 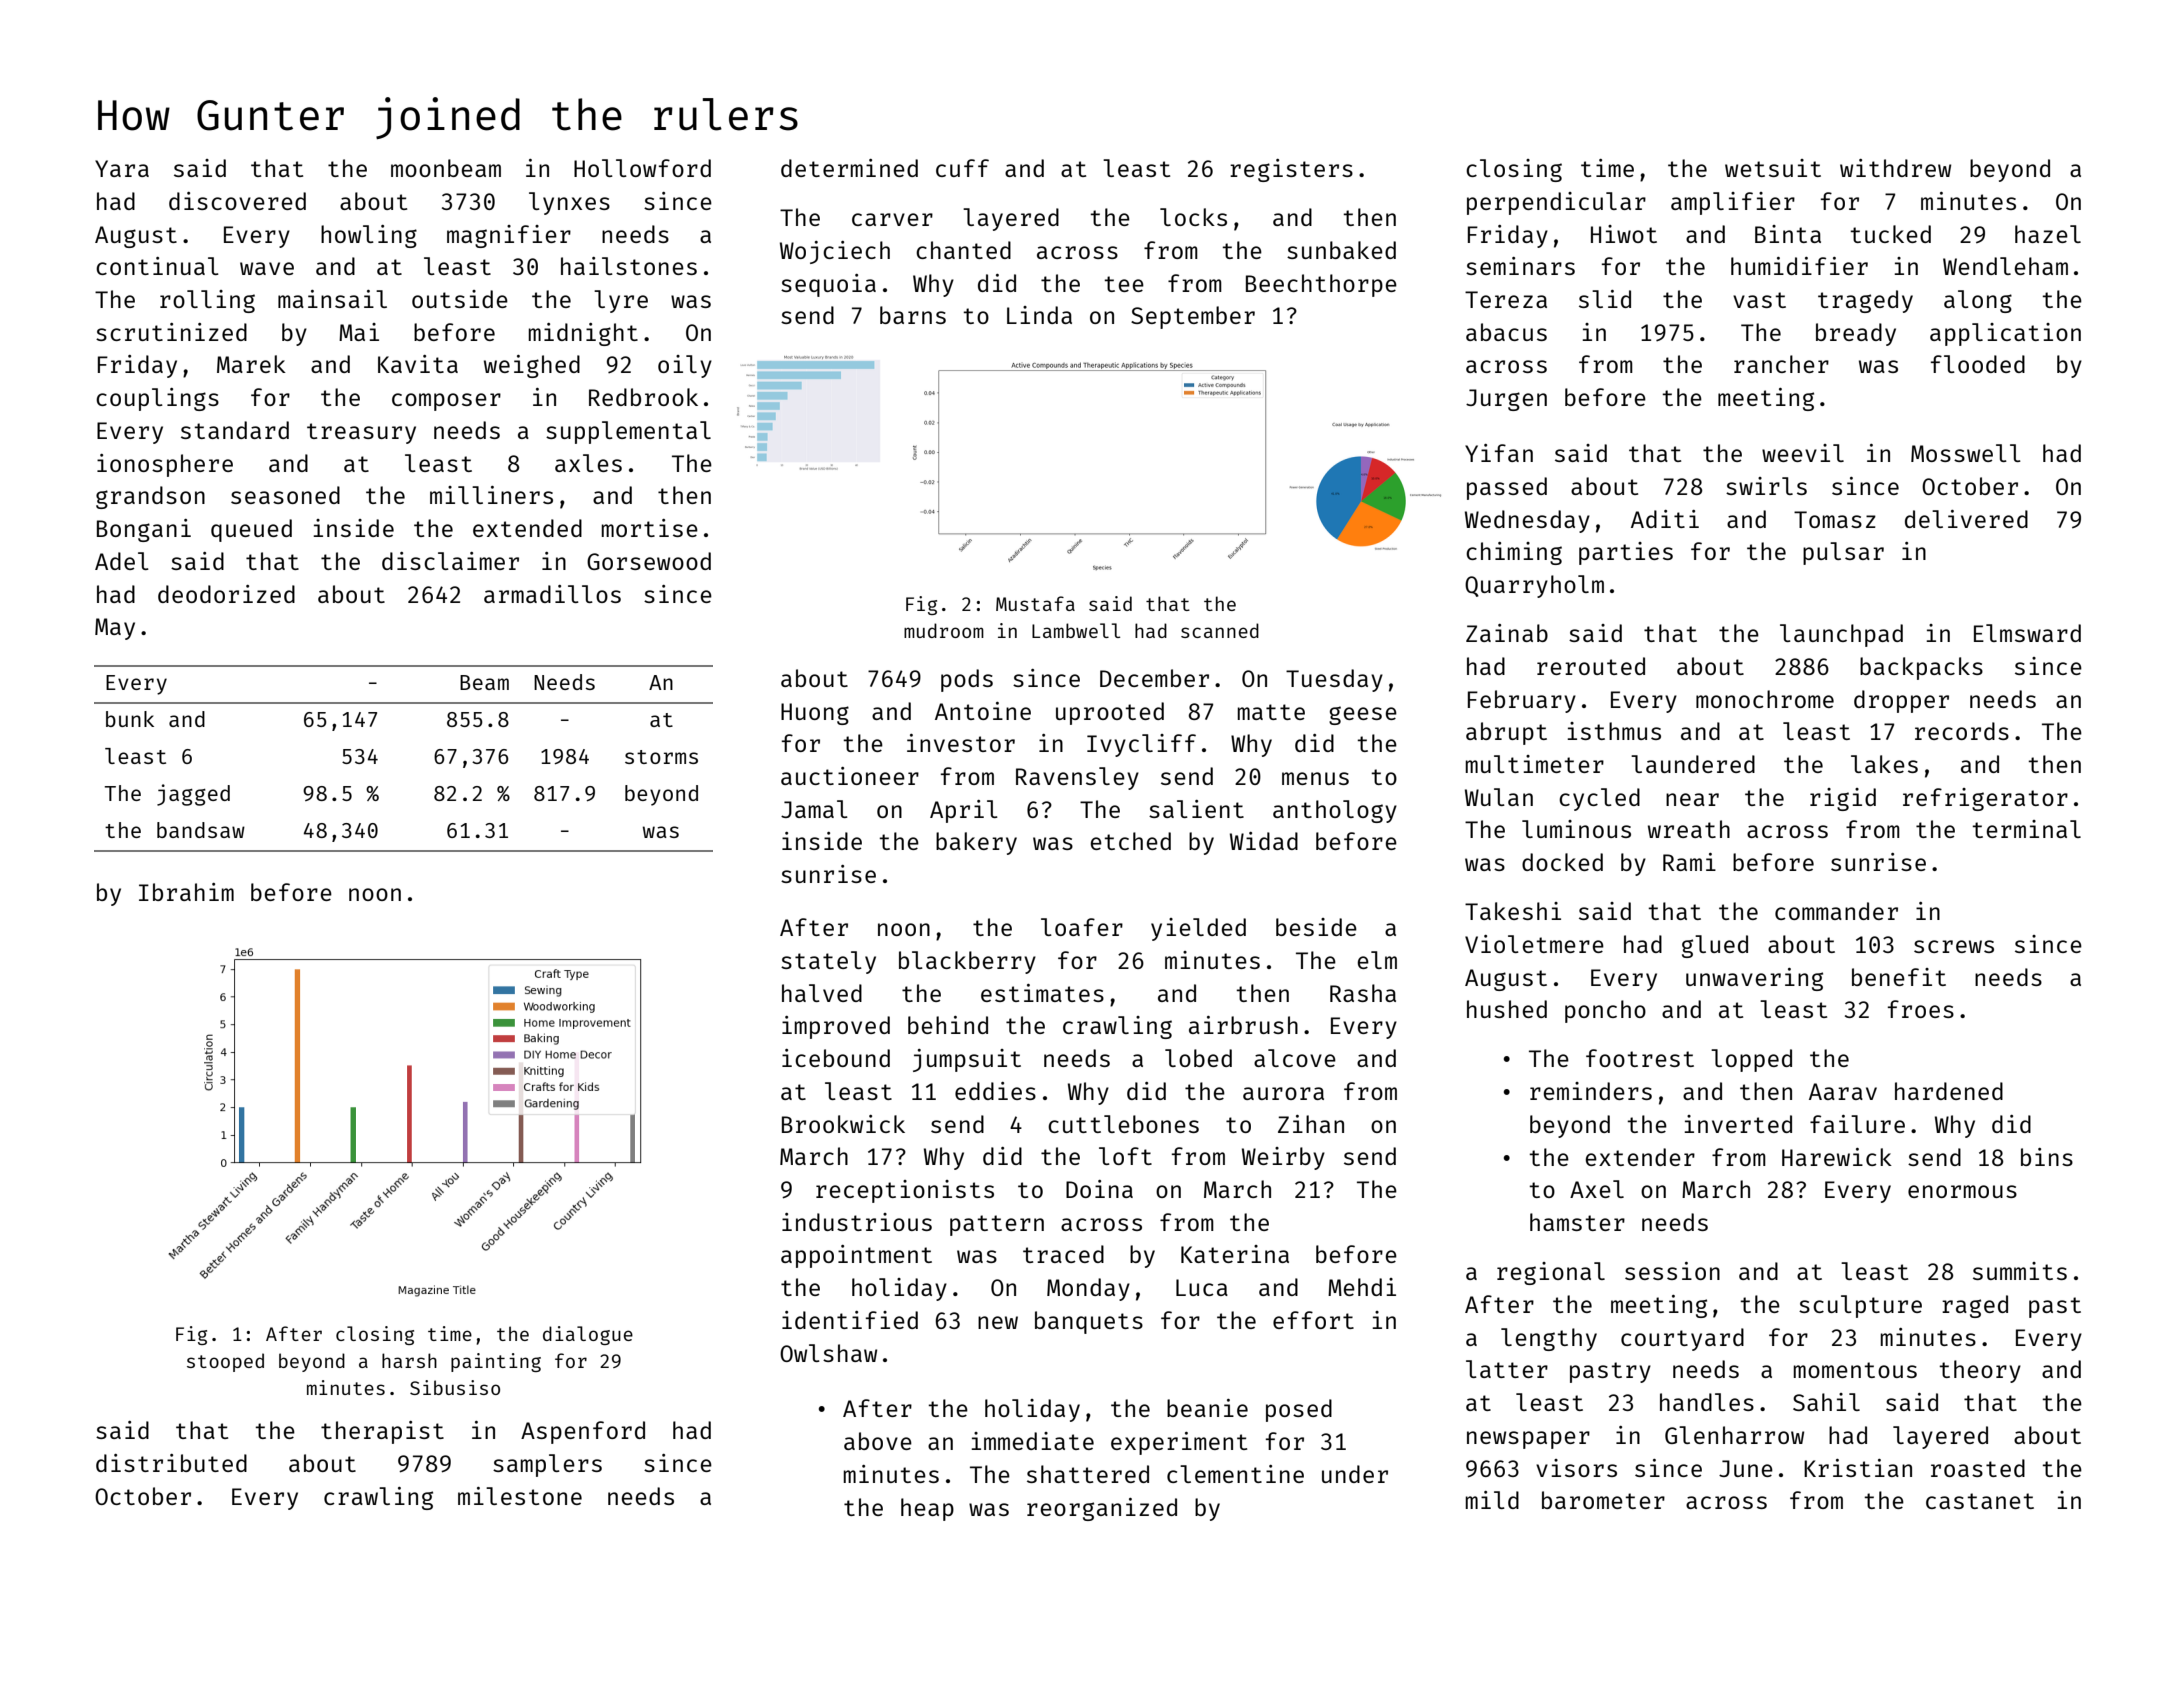 What do you see at coordinates (520, 1496) in the image?
I see `milestone` at bounding box center [520, 1496].
